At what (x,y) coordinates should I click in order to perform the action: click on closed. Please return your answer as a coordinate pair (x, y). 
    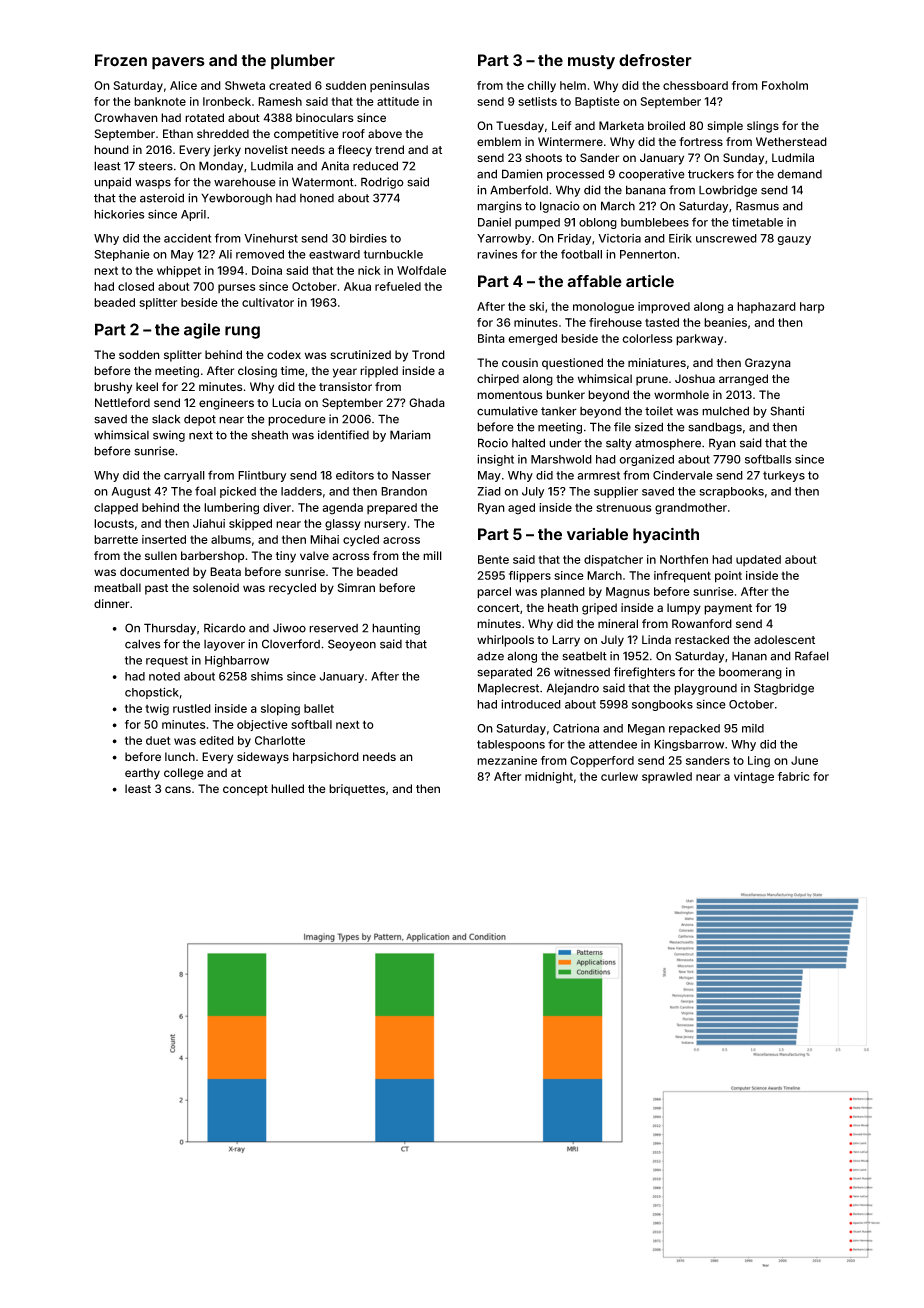
    Looking at the image, I should click on (136, 286).
